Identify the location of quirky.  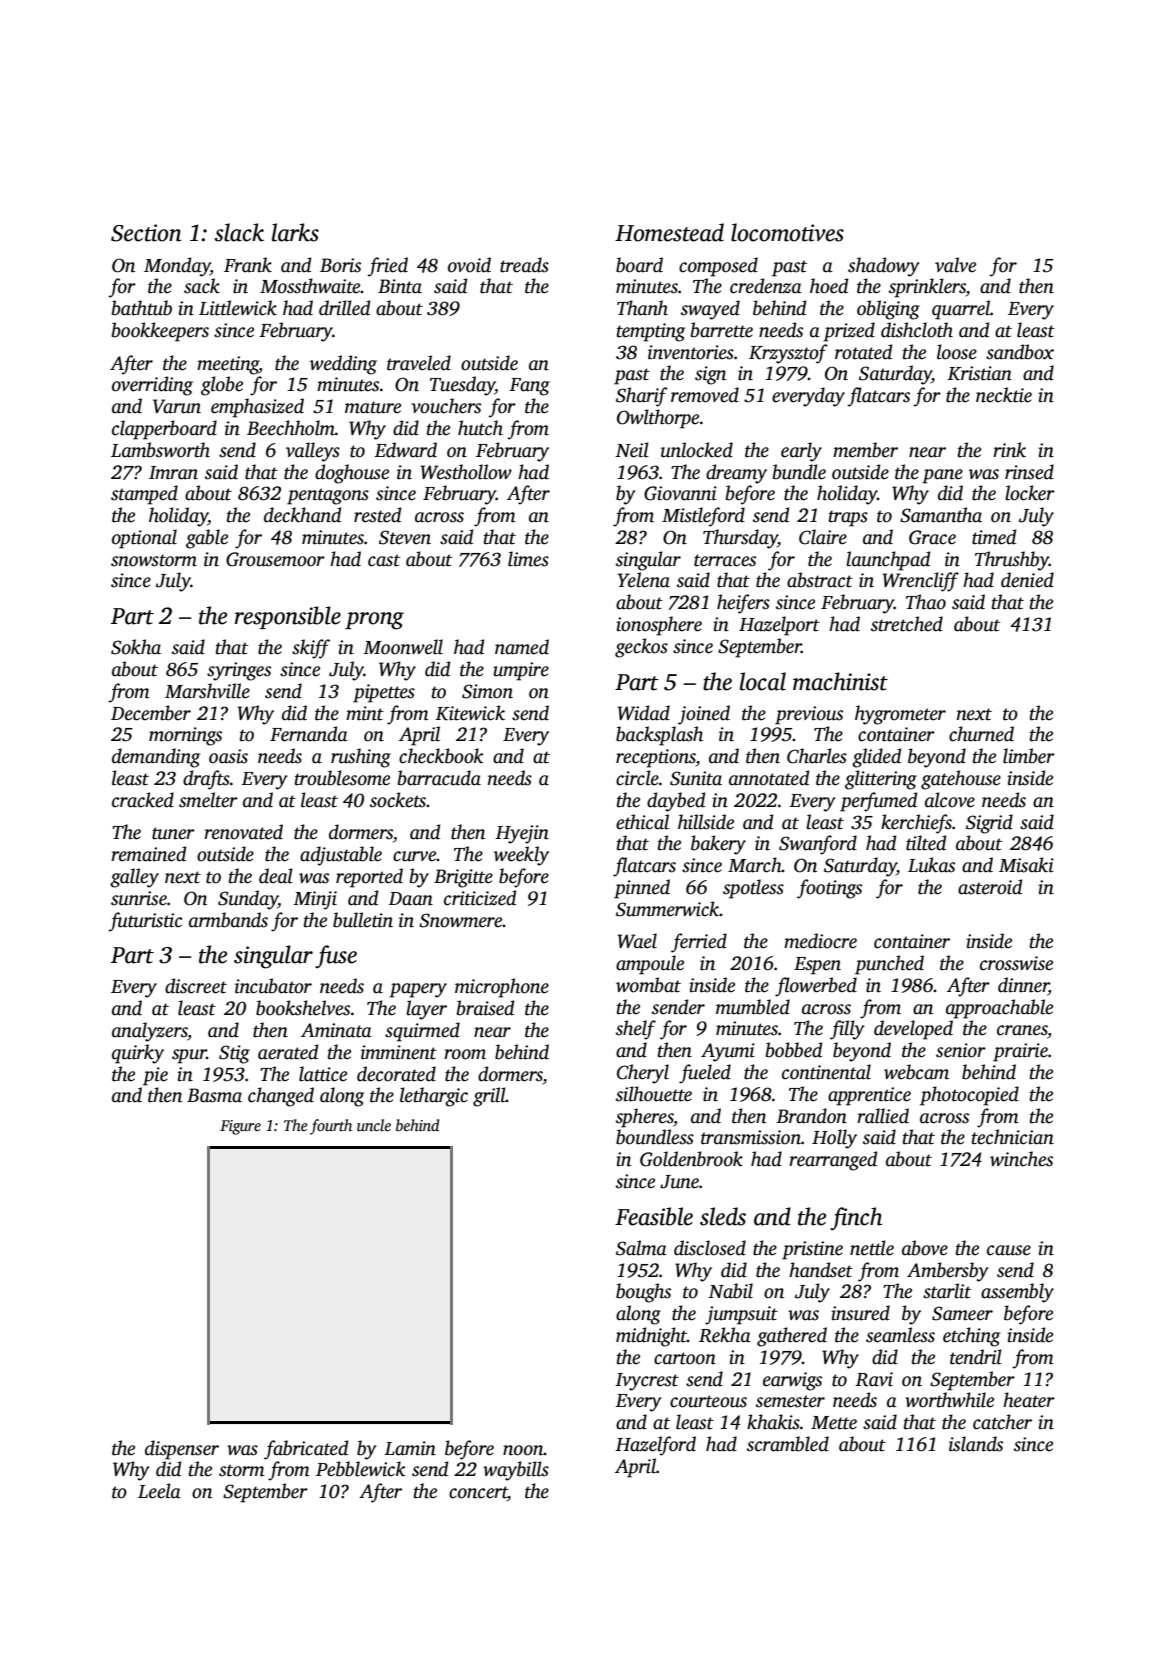
(138, 1054).
